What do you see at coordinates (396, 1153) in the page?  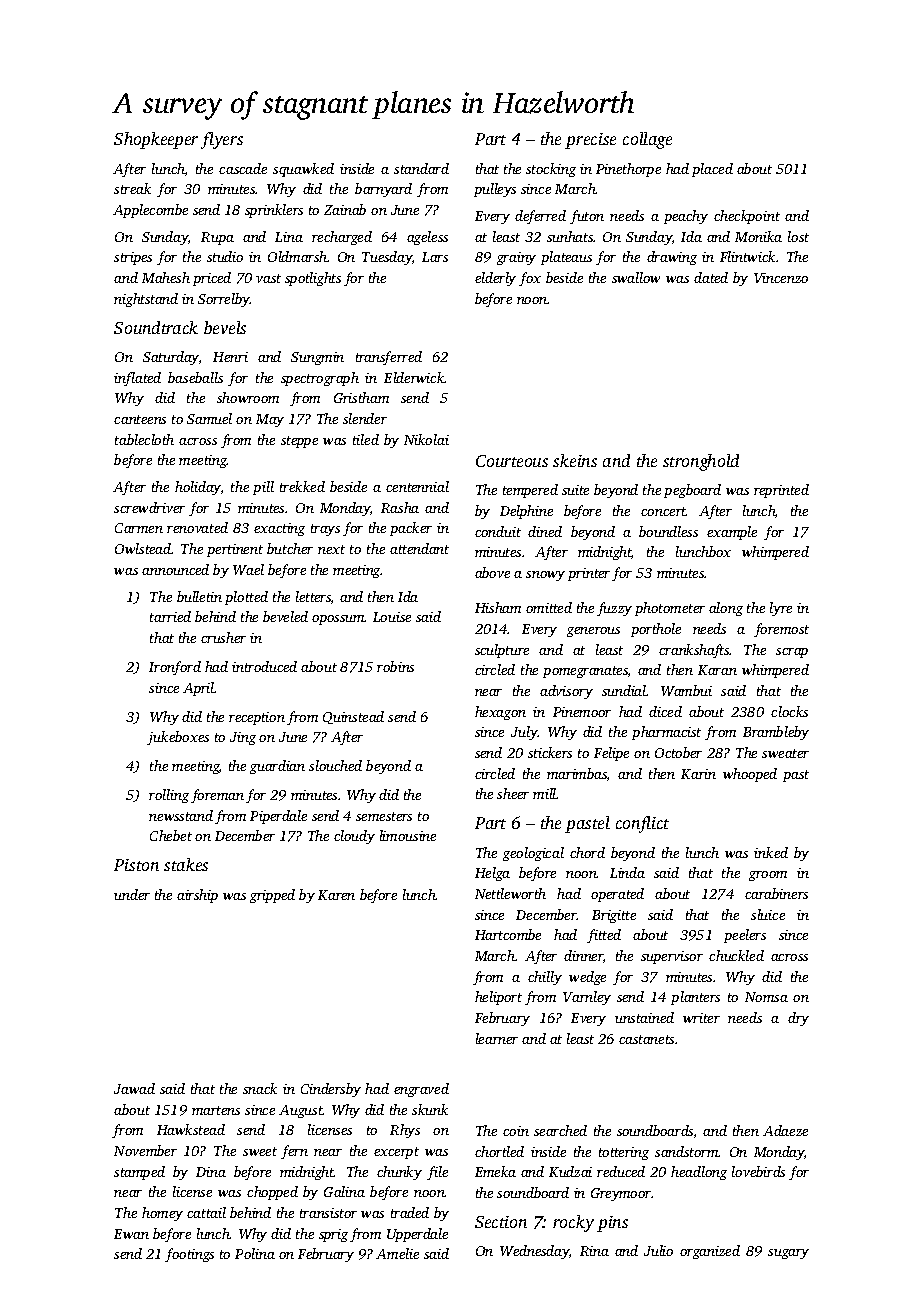 I see `excerpt` at bounding box center [396, 1153].
